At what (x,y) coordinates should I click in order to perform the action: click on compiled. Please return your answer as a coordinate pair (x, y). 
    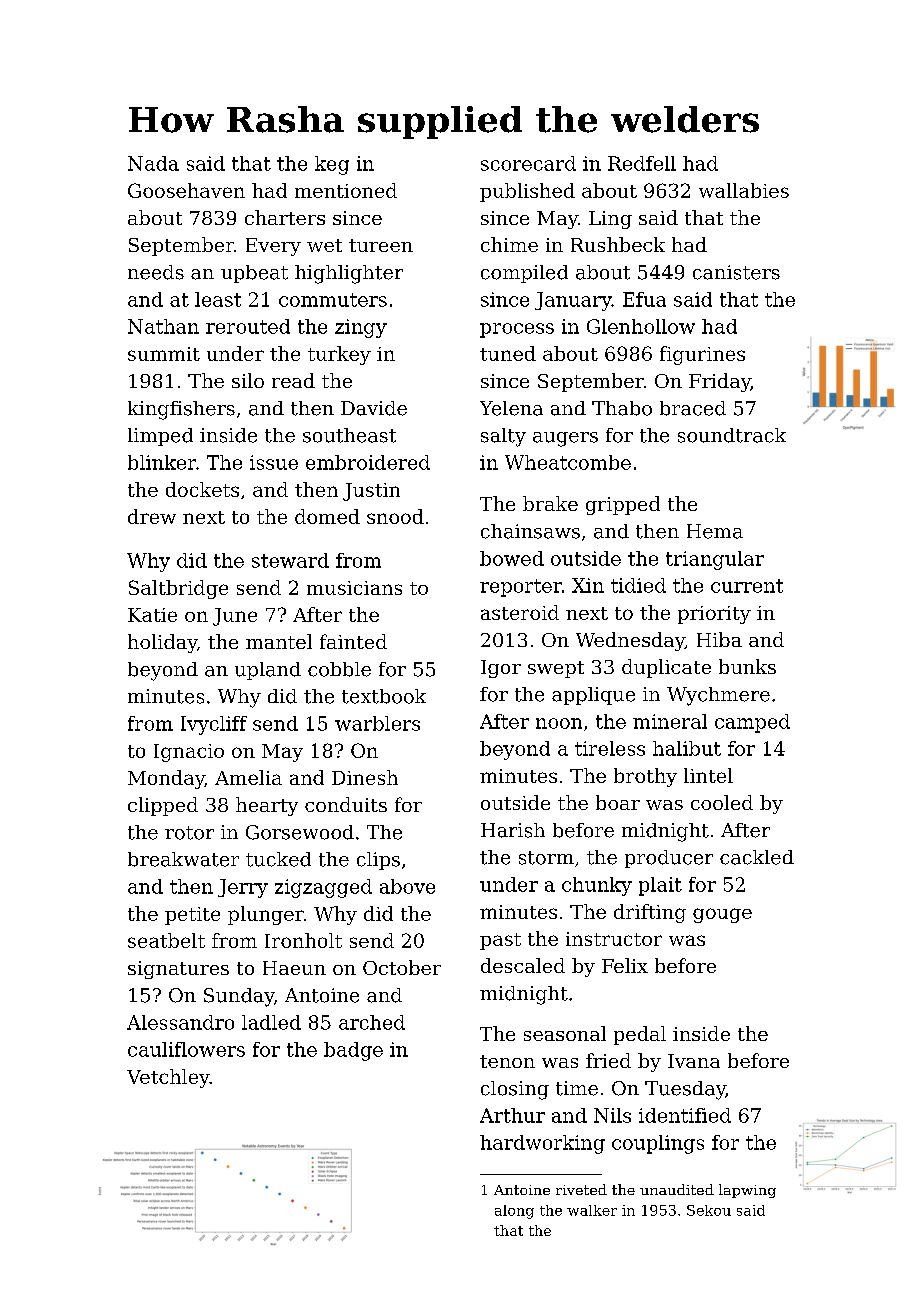
    Looking at the image, I should click on (524, 274).
